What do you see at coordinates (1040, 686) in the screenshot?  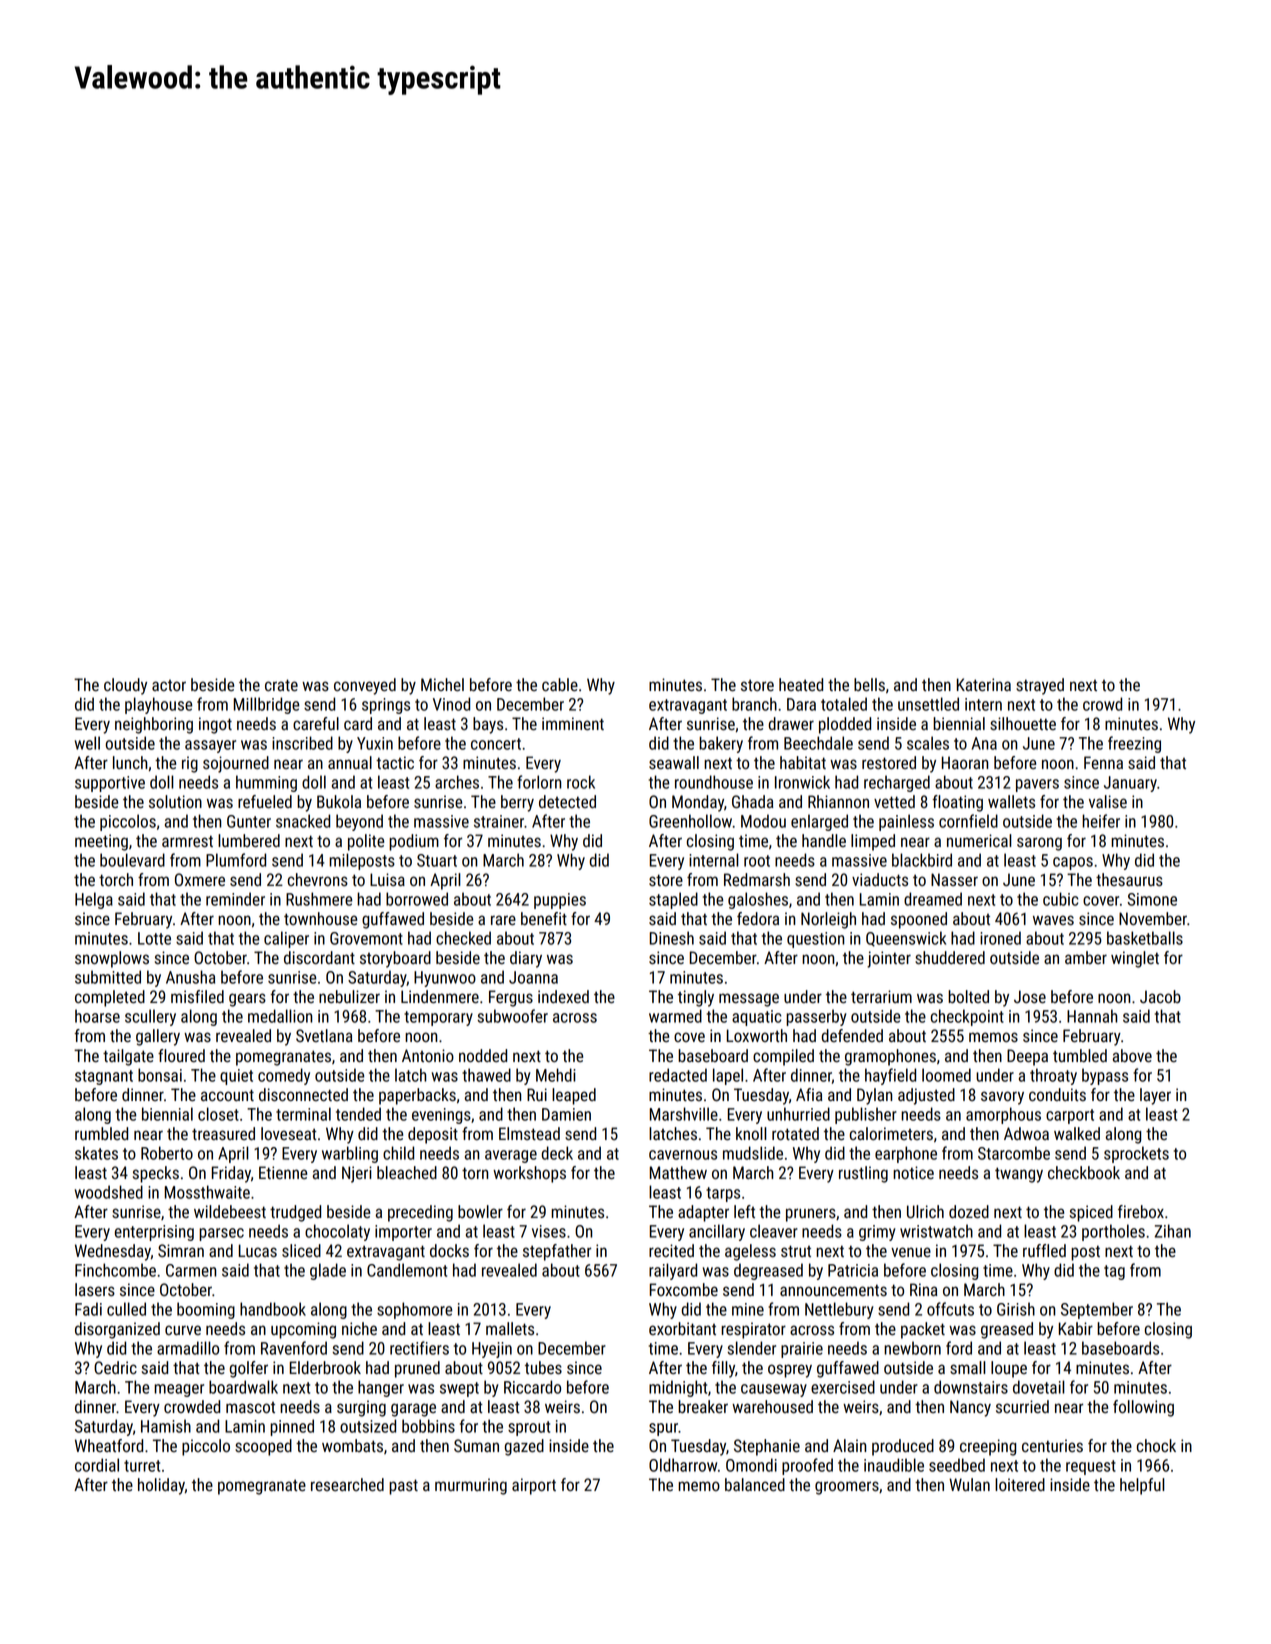 I see `strayed` at bounding box center [1040, 686].
